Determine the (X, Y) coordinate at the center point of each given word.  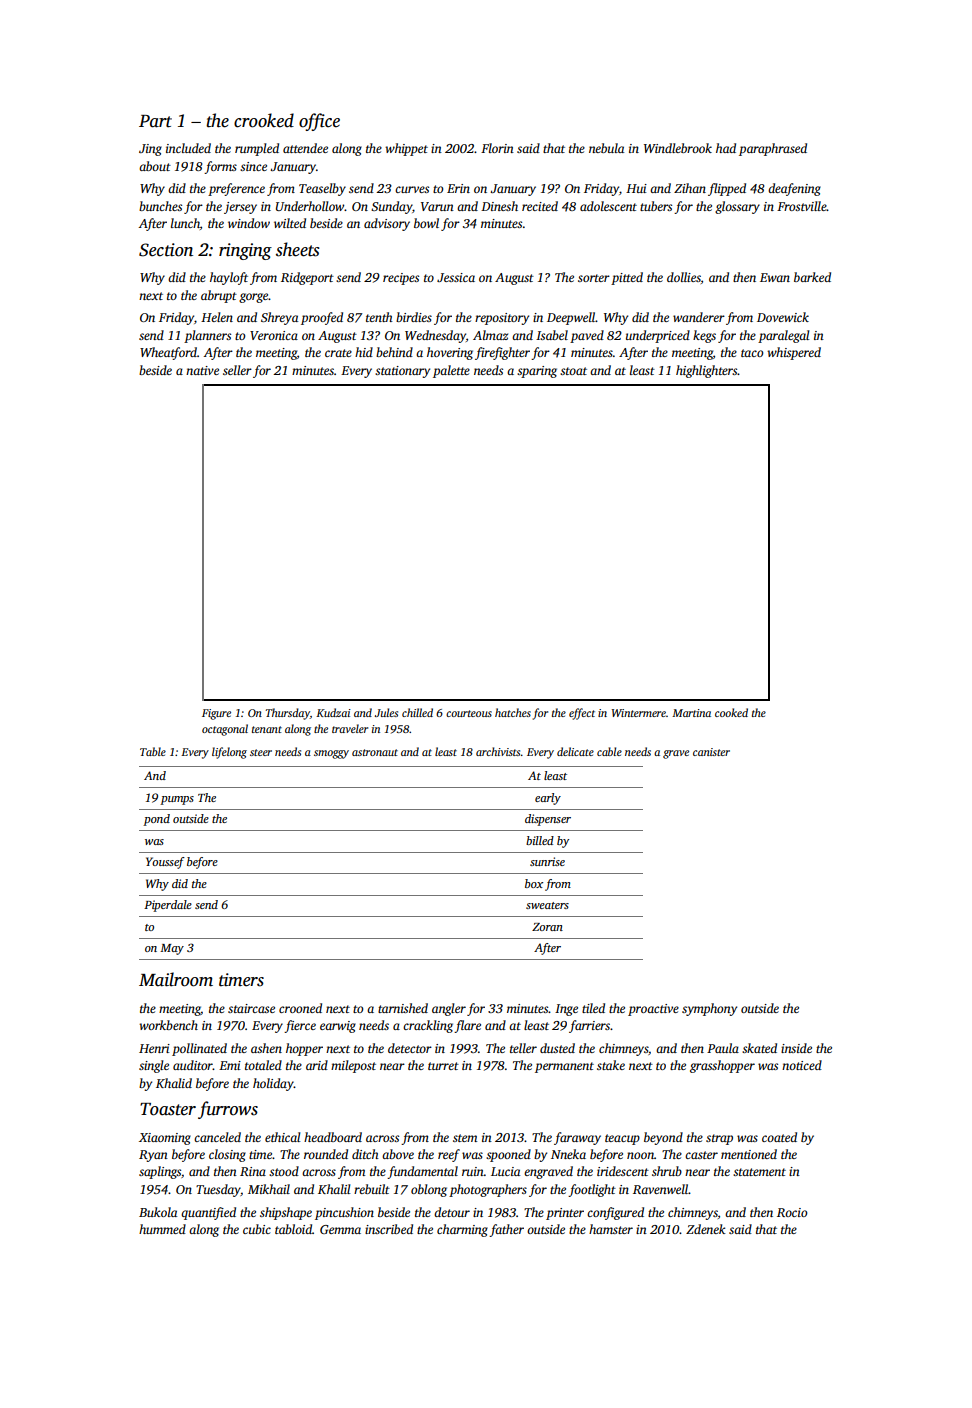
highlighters (707, 371)
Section (166, 250)
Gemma (340, 1229)
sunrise (547, 861)
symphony (709, 1009)
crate (338, 353)
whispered (794, 353)
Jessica (456, 277)
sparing (537, 372)
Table (153, 751)
